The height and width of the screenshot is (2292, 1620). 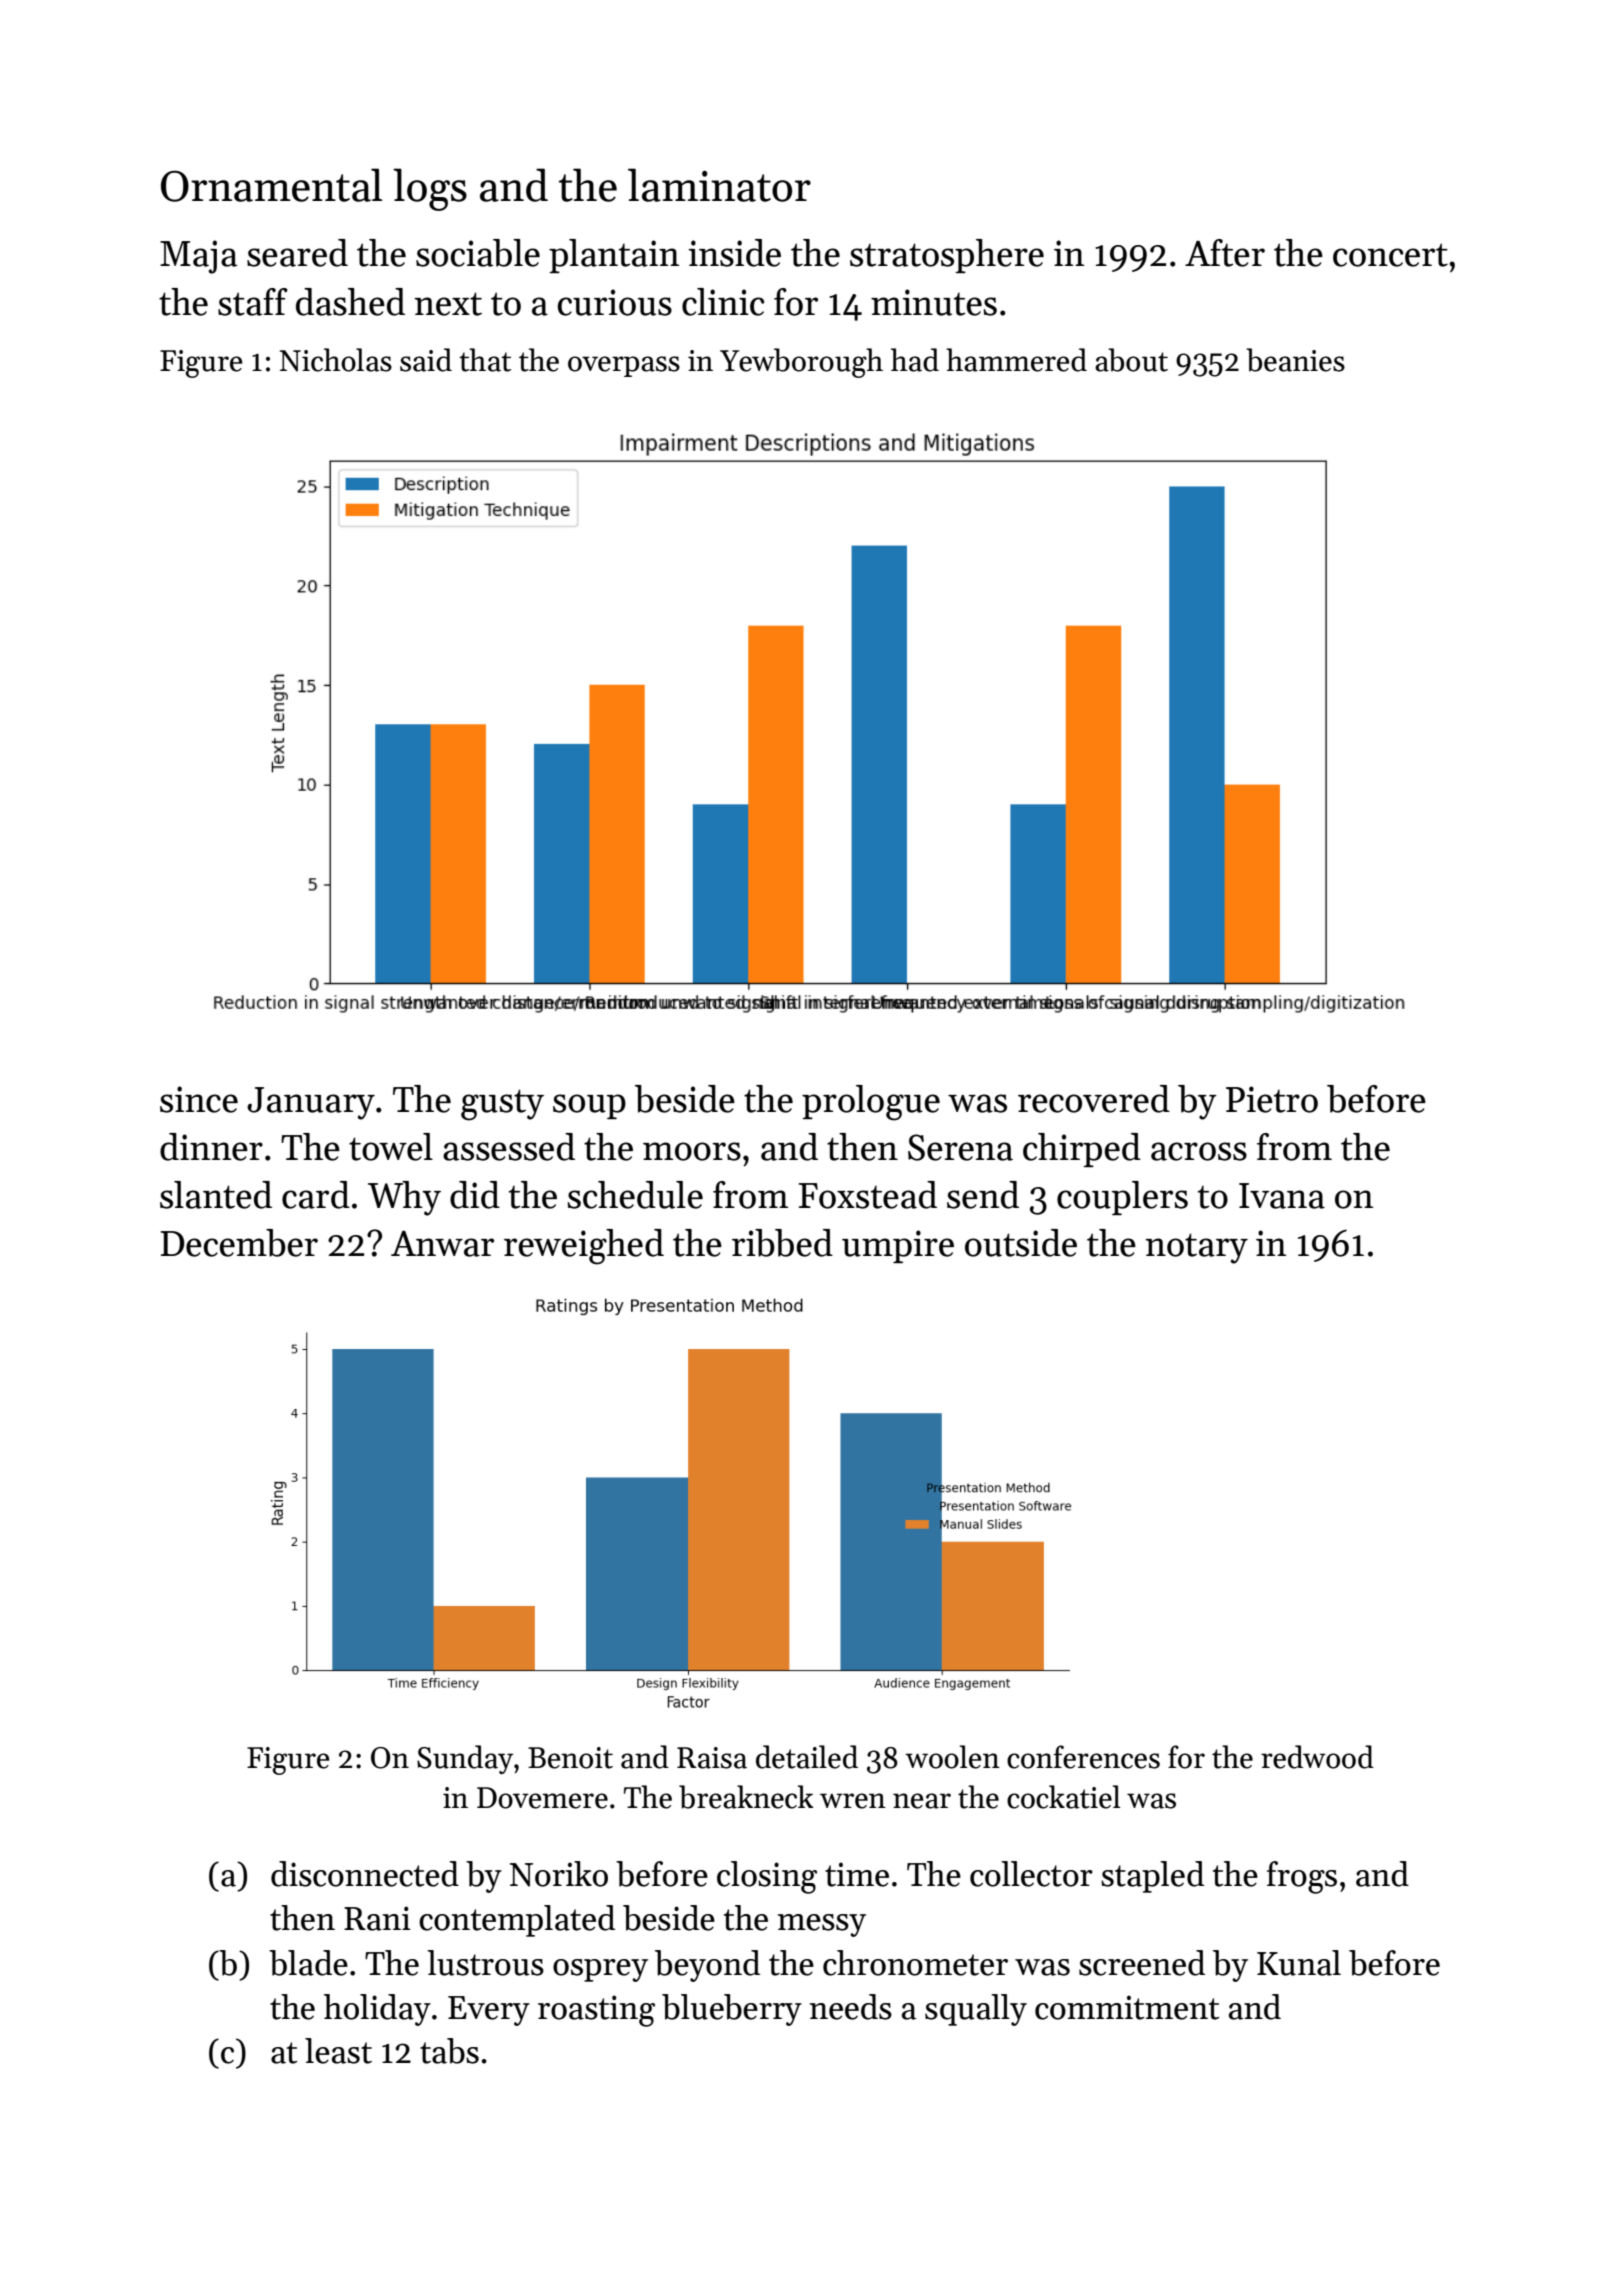 What do you see at coordinates (1196, 1248) in the screenshot?
I see `notary` at bounding box center [1196, 1248].
